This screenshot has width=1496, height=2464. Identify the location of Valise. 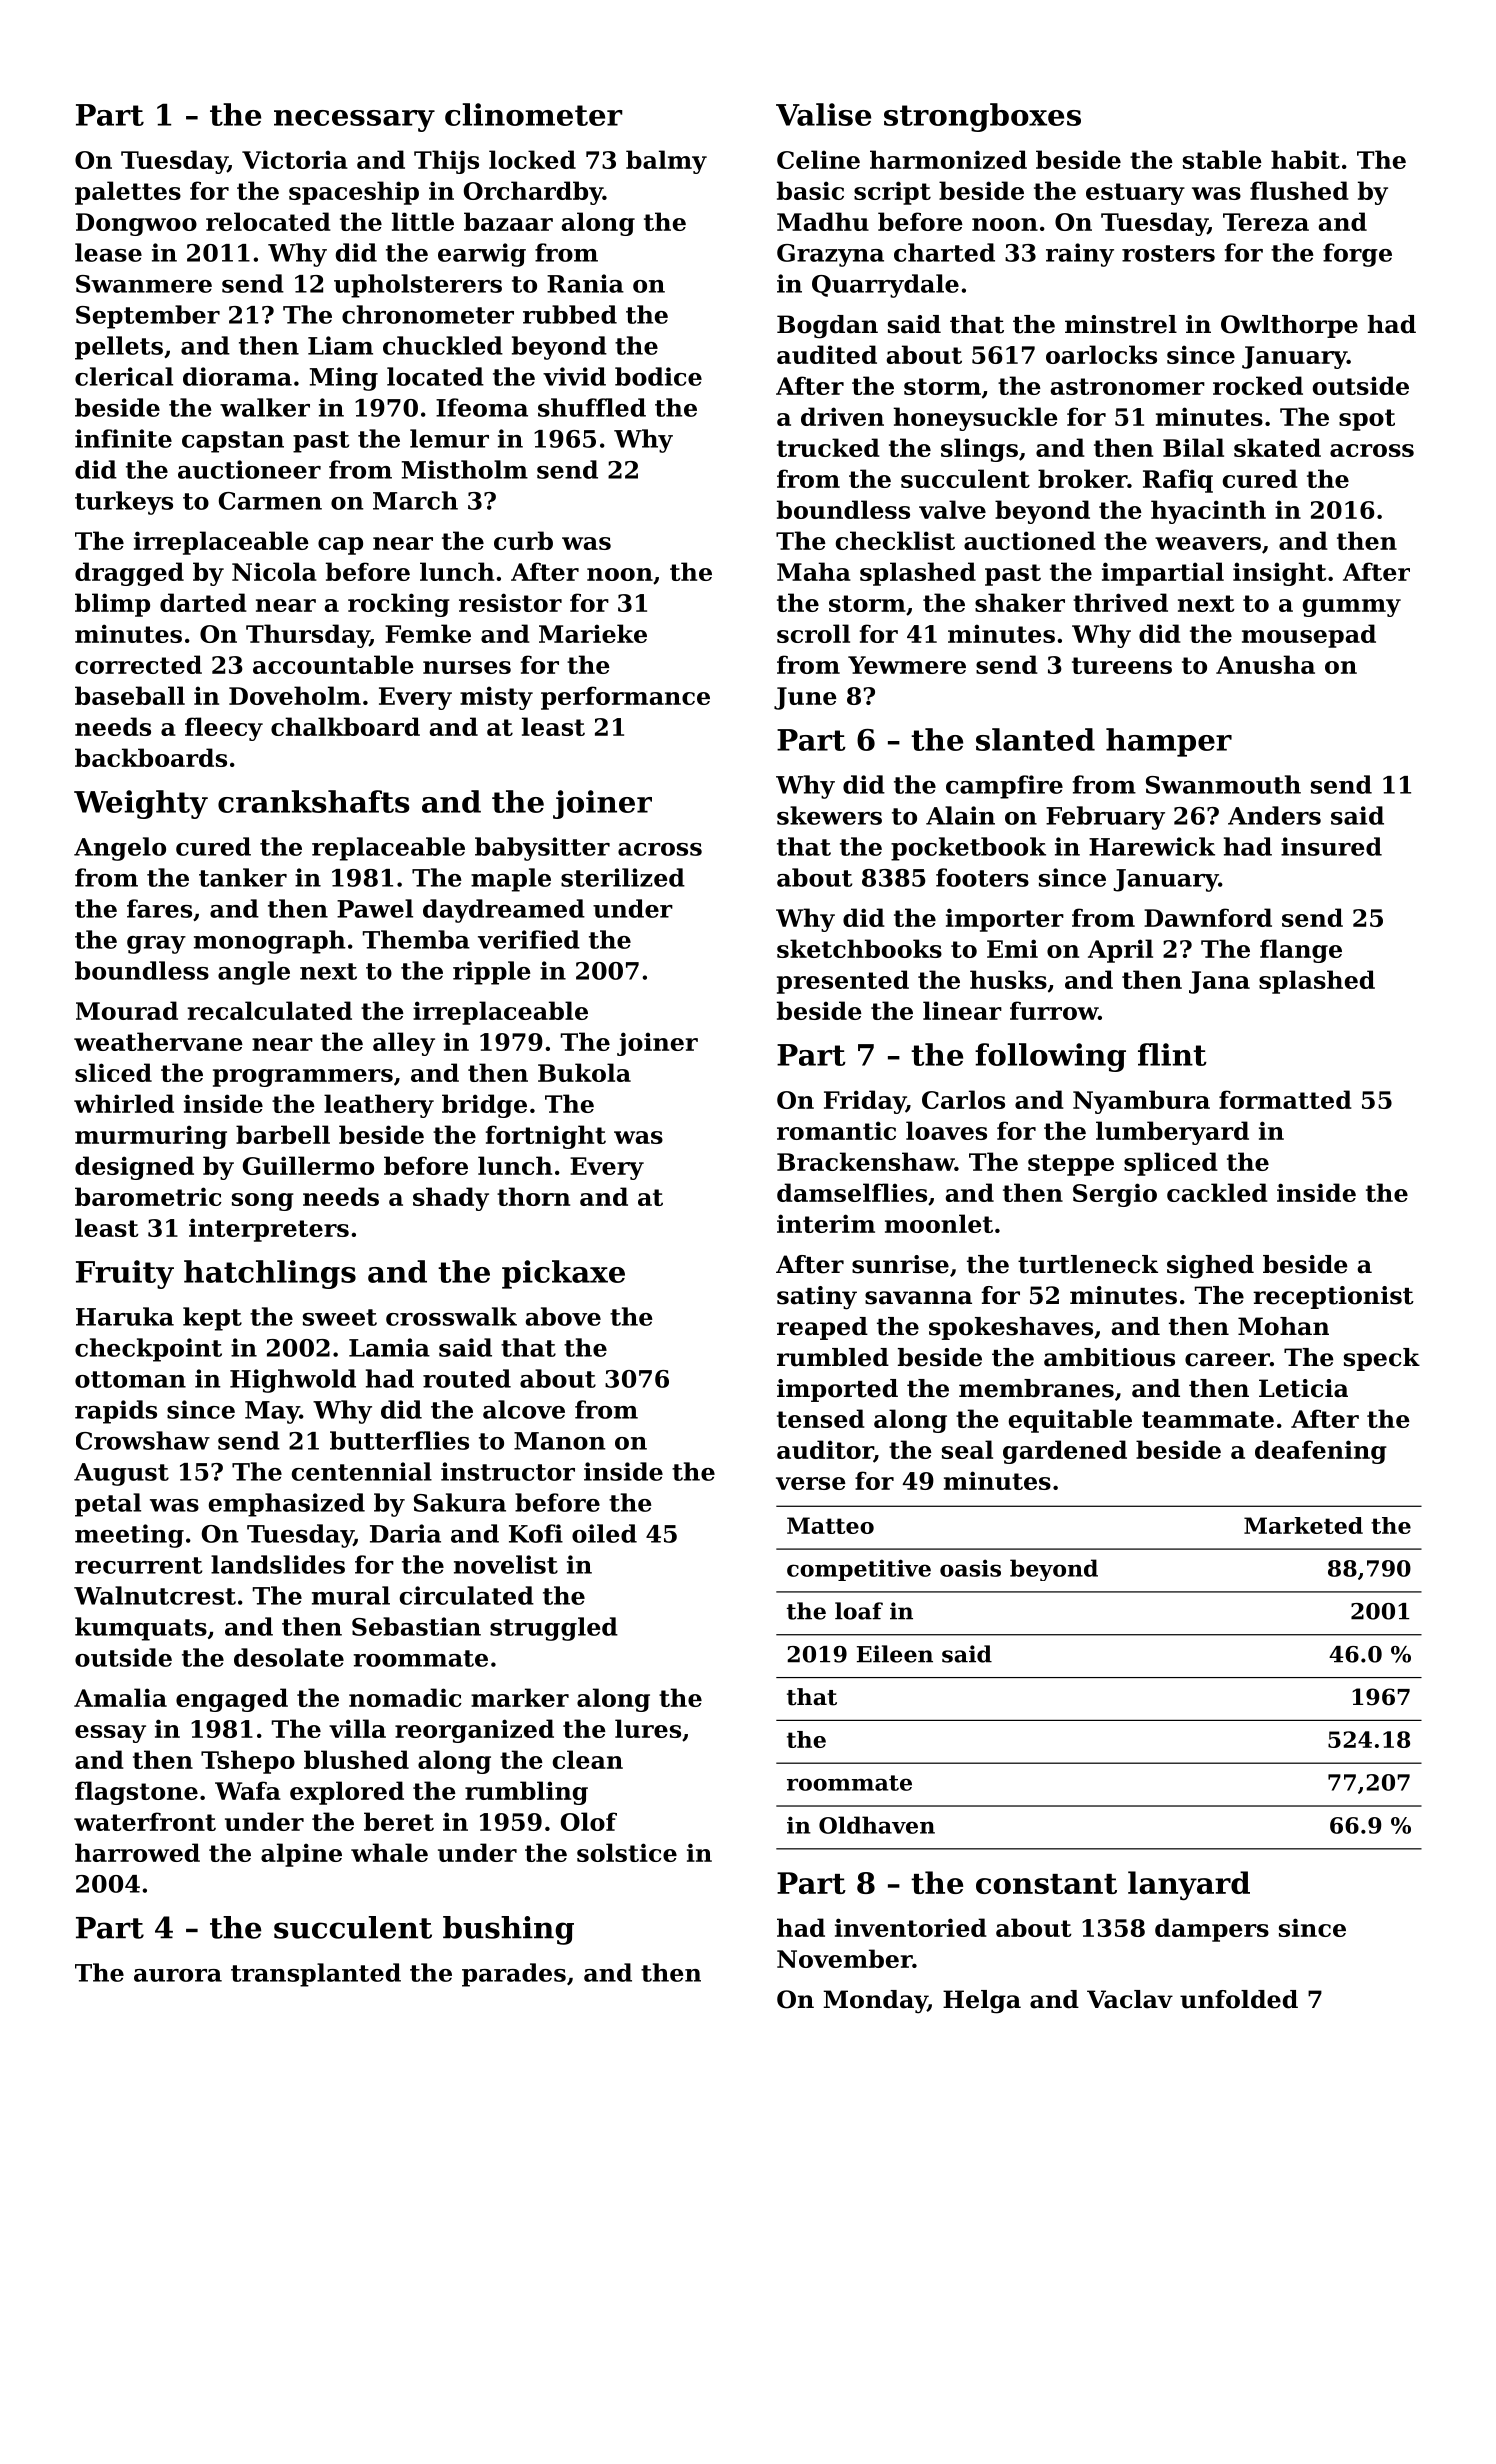
(823, 114).
